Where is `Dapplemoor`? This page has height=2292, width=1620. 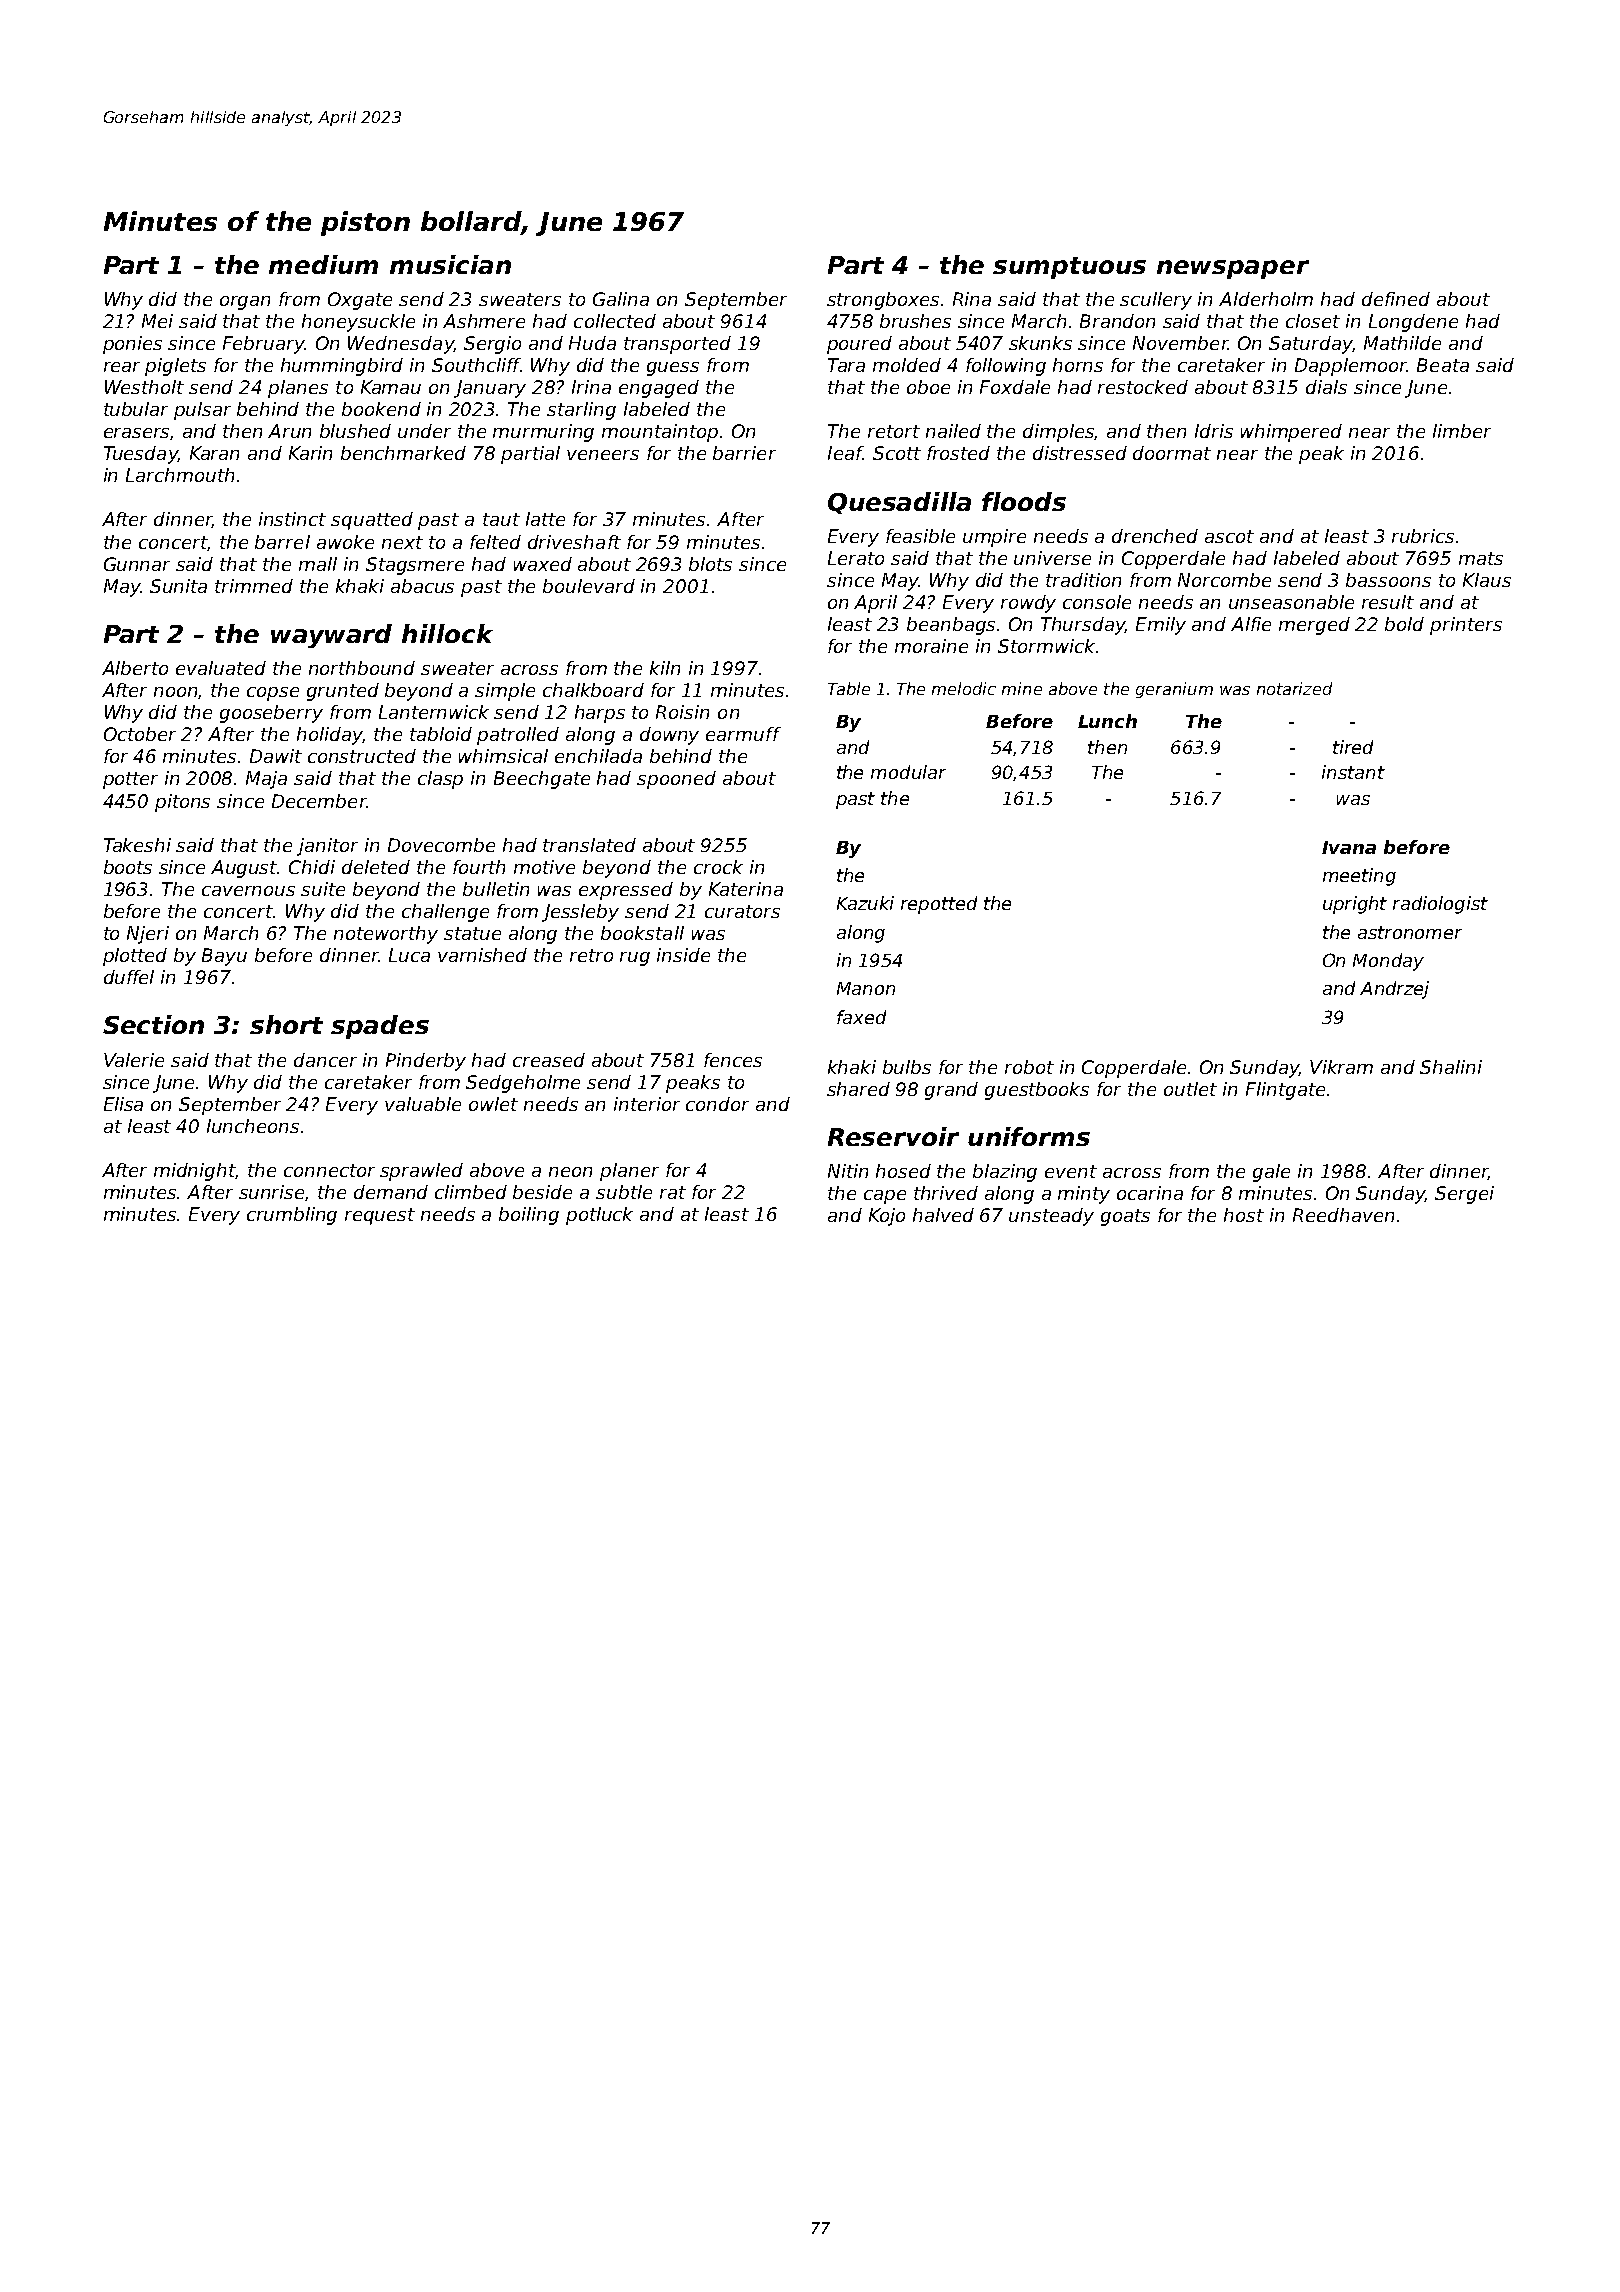 Dapplemoor is located at coordinates (1351, 367).
